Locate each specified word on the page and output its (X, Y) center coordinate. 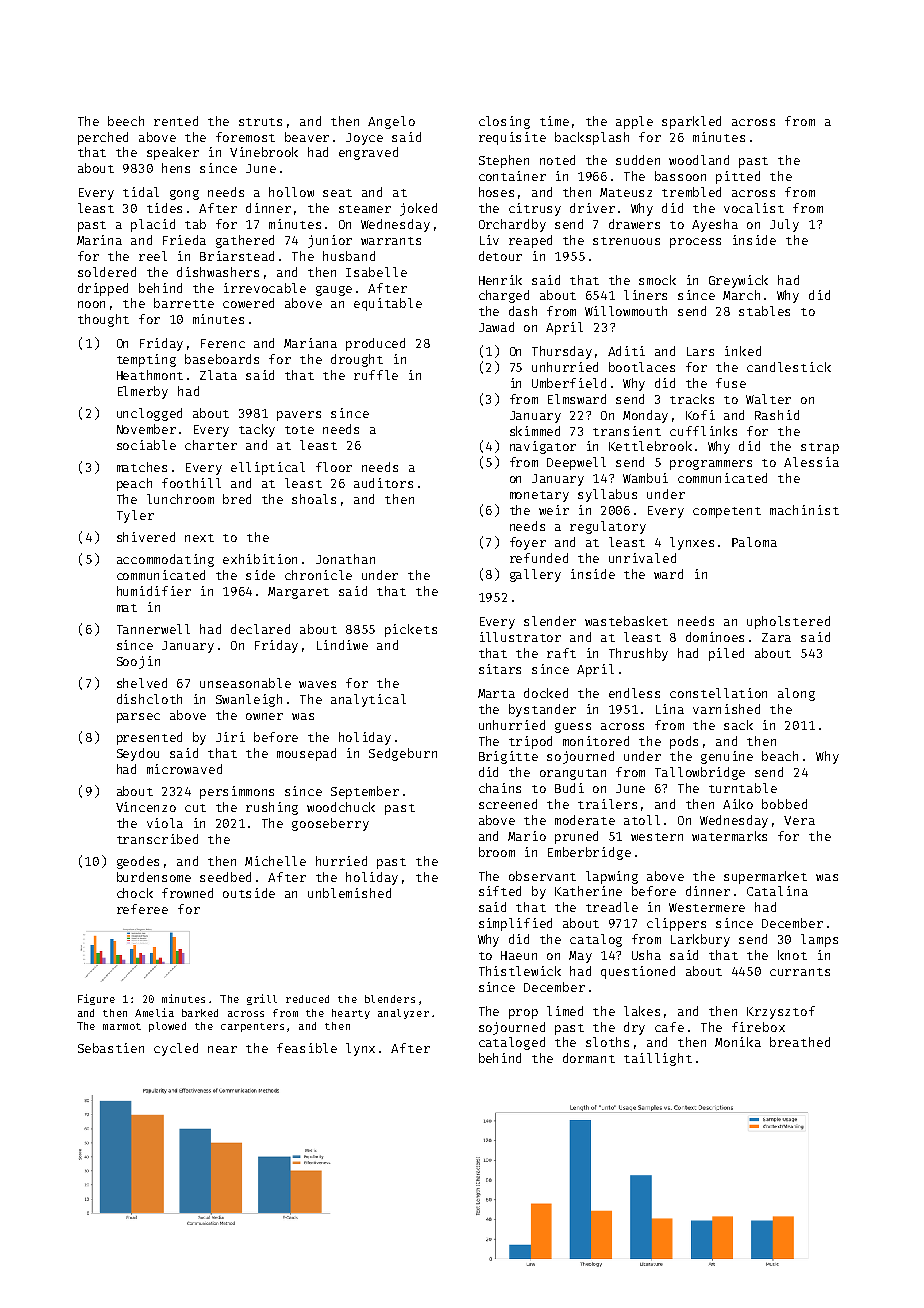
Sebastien (111, 1048)
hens (176, 168)
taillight (658, 1059)
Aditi (626, 351)
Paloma (754, 542)
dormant (589, 1058)
